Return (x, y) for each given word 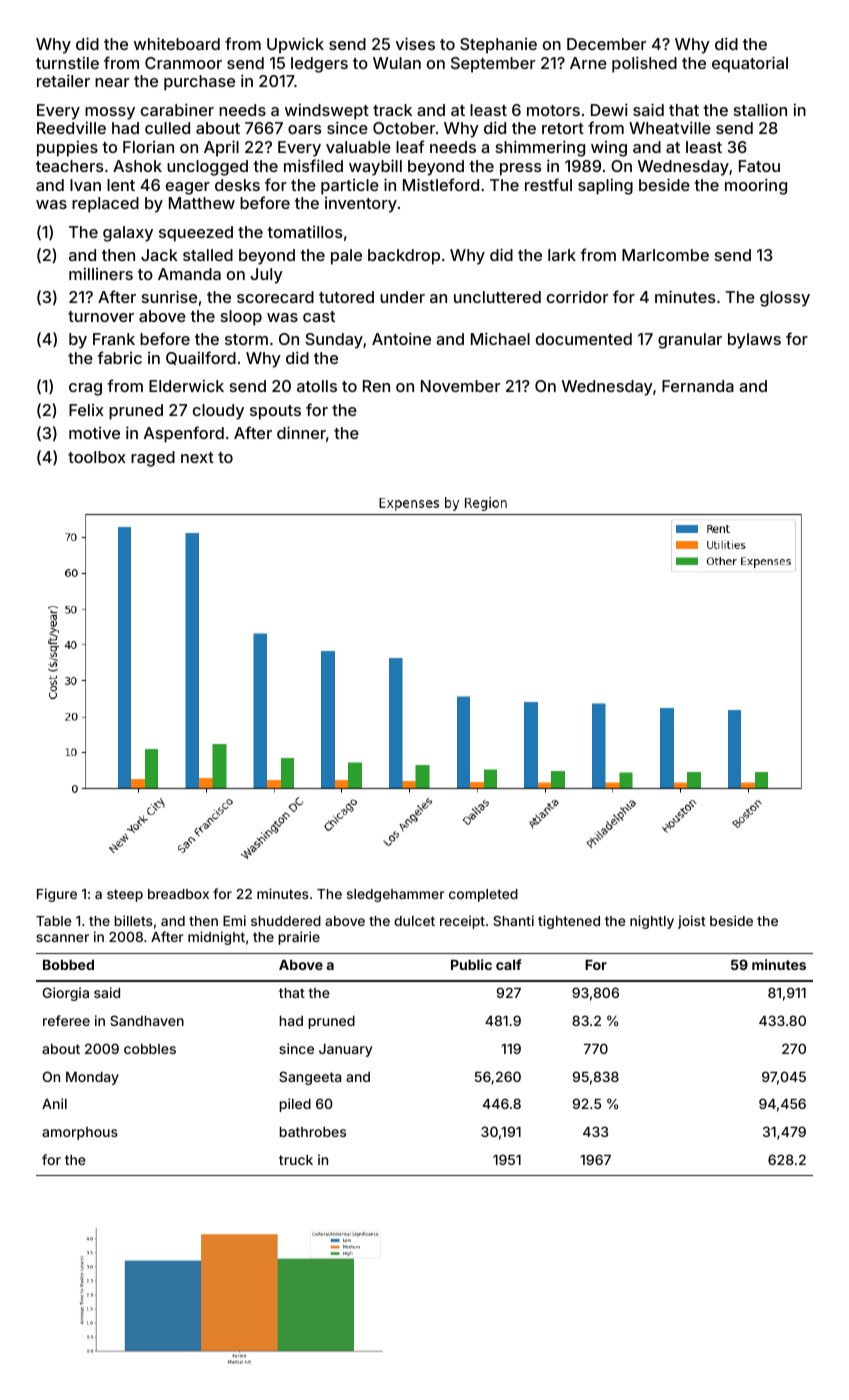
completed (483, 895)
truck (296, 1160)
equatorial (750, 64)
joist (692, 922)
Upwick (295, 45)
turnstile (67, 62)
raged (153, 459)
